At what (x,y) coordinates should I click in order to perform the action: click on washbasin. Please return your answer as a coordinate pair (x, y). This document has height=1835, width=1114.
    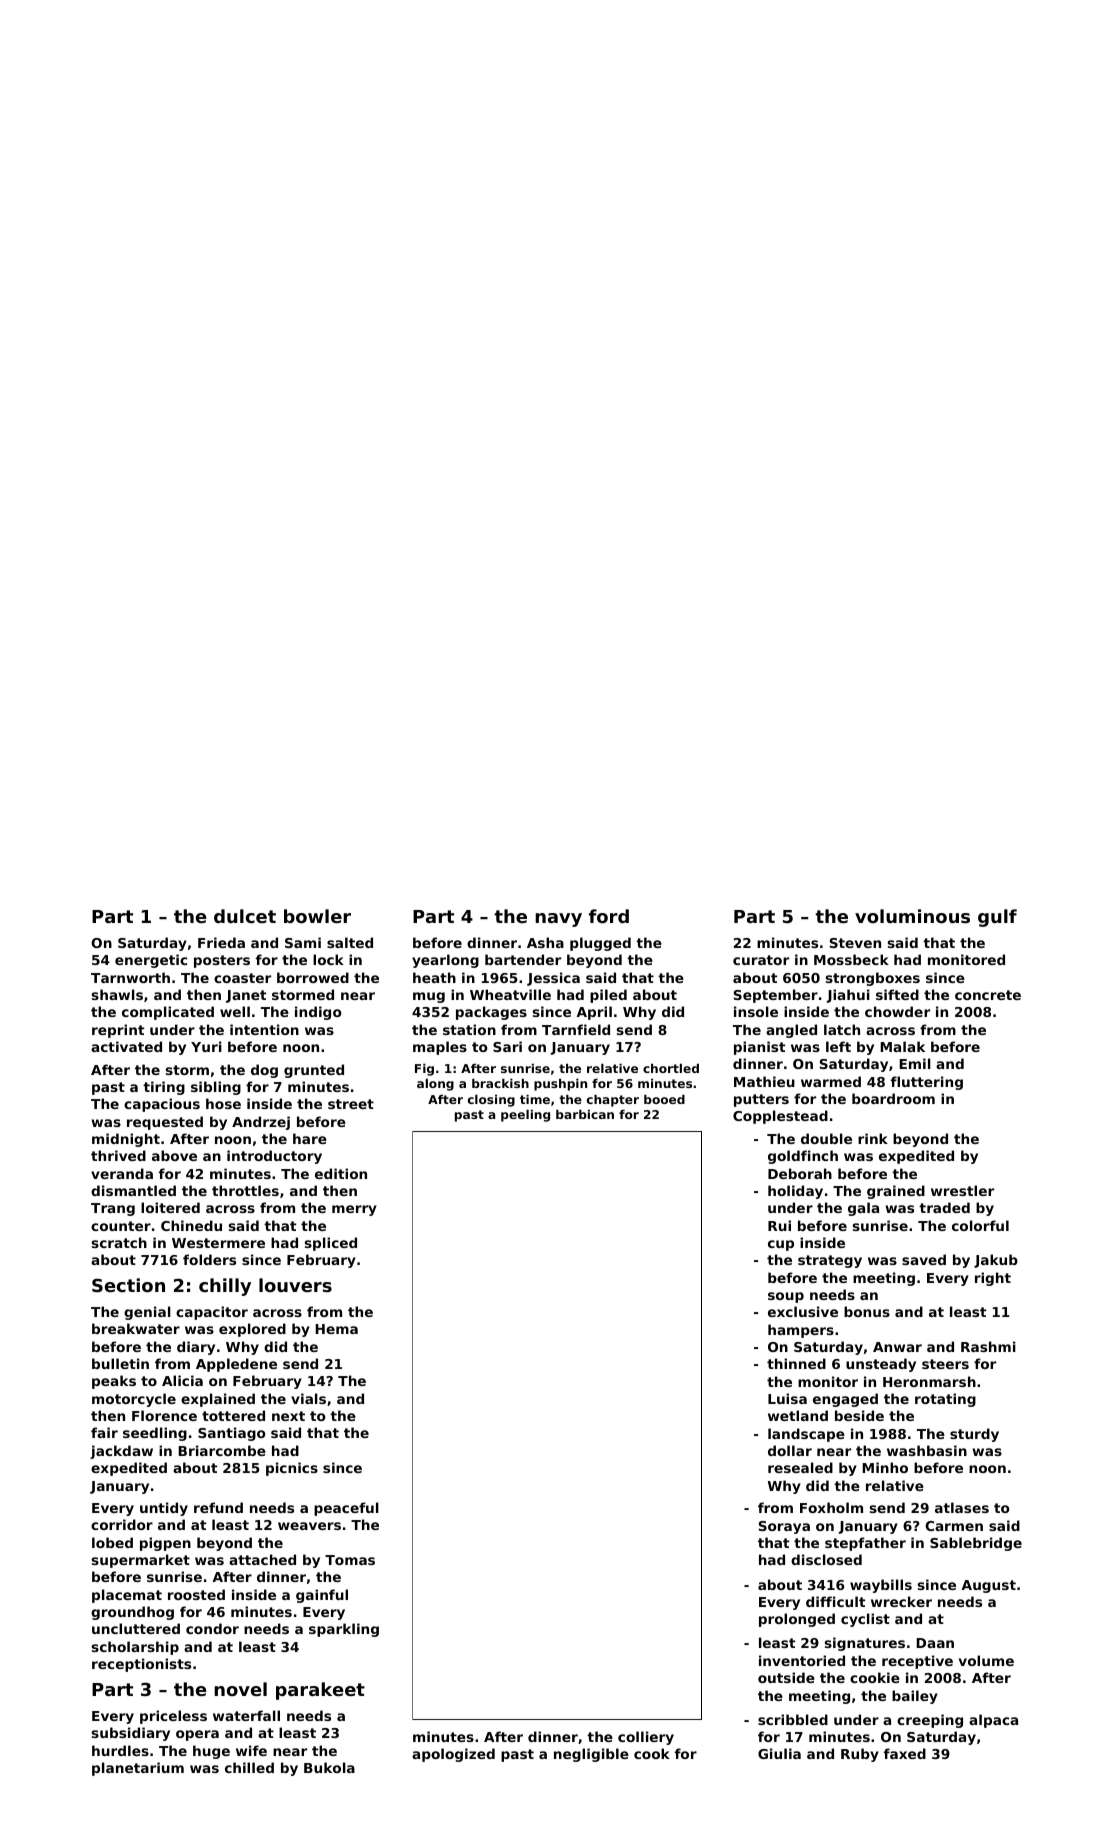
    Looking at the image, I should click on (927, 1450).
